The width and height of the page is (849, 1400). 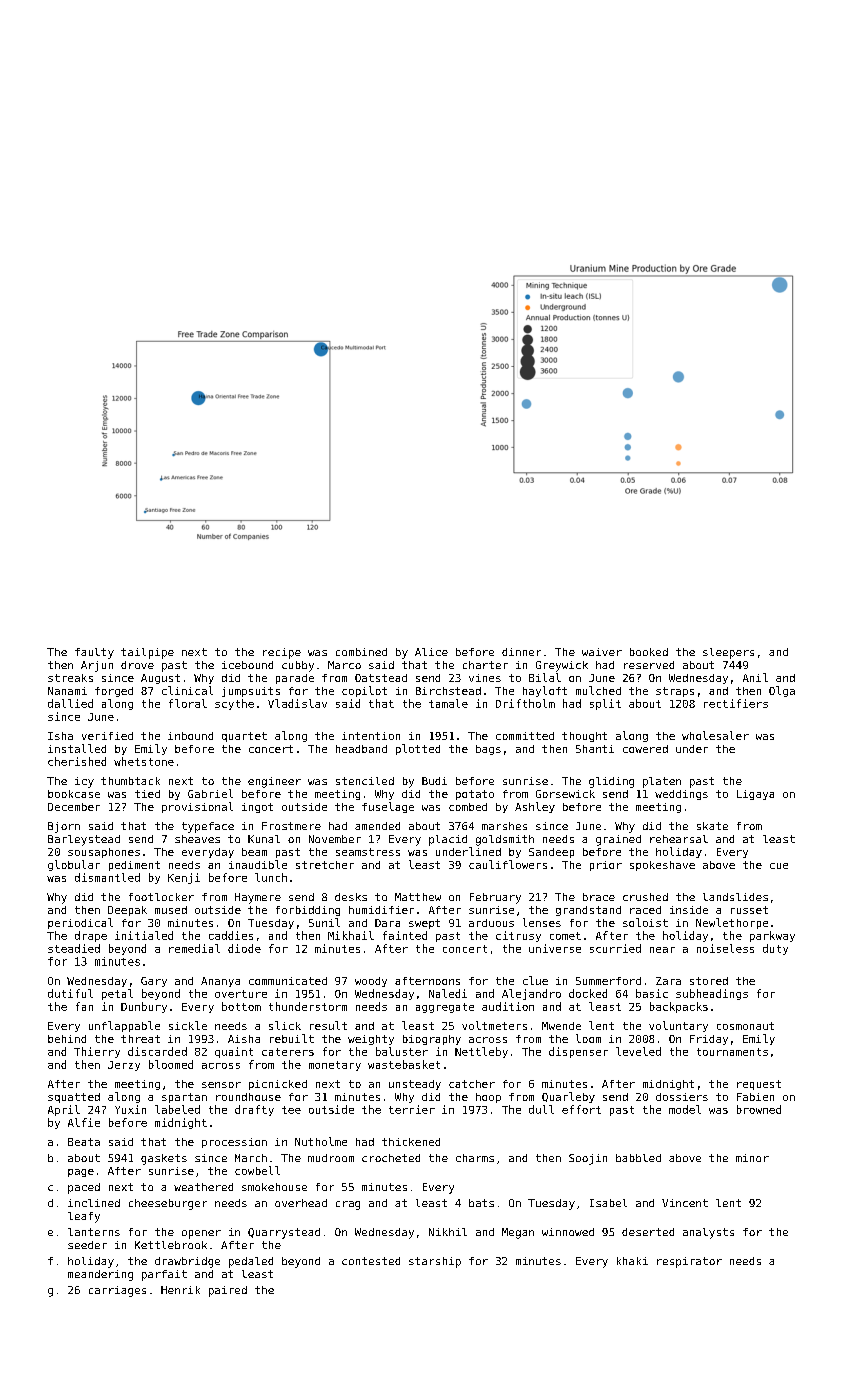 What do you see at coordinates (749, 910) in the page?
I see `russet` at bounding box center [749, 910].
